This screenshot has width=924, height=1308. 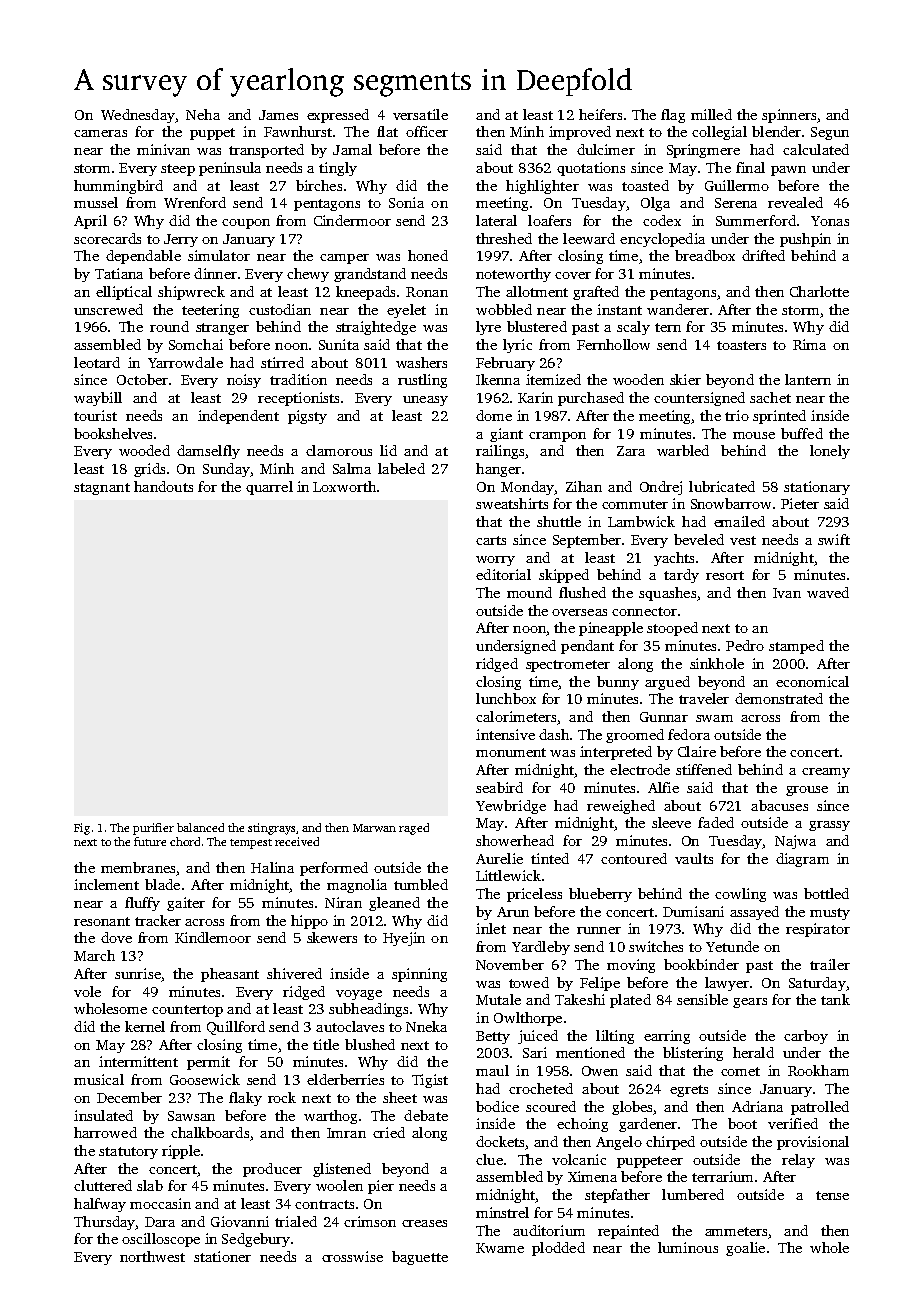 What do you see at coordinates (611, 629) in the screenshot?
I see `pineapple` at bounding box center [611, 629].
